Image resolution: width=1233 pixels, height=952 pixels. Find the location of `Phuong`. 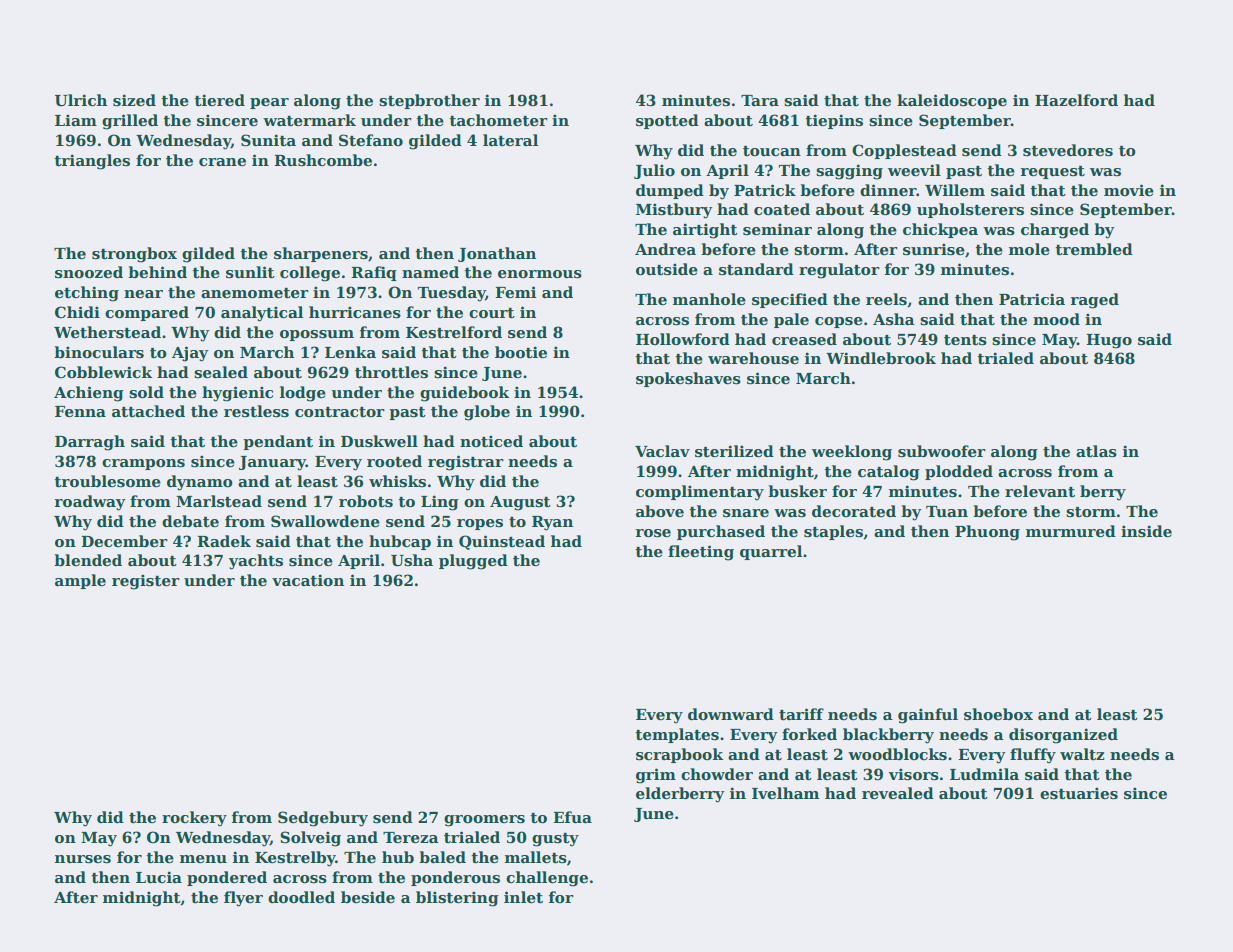

Phuong is located at coordinates (987, 533).
